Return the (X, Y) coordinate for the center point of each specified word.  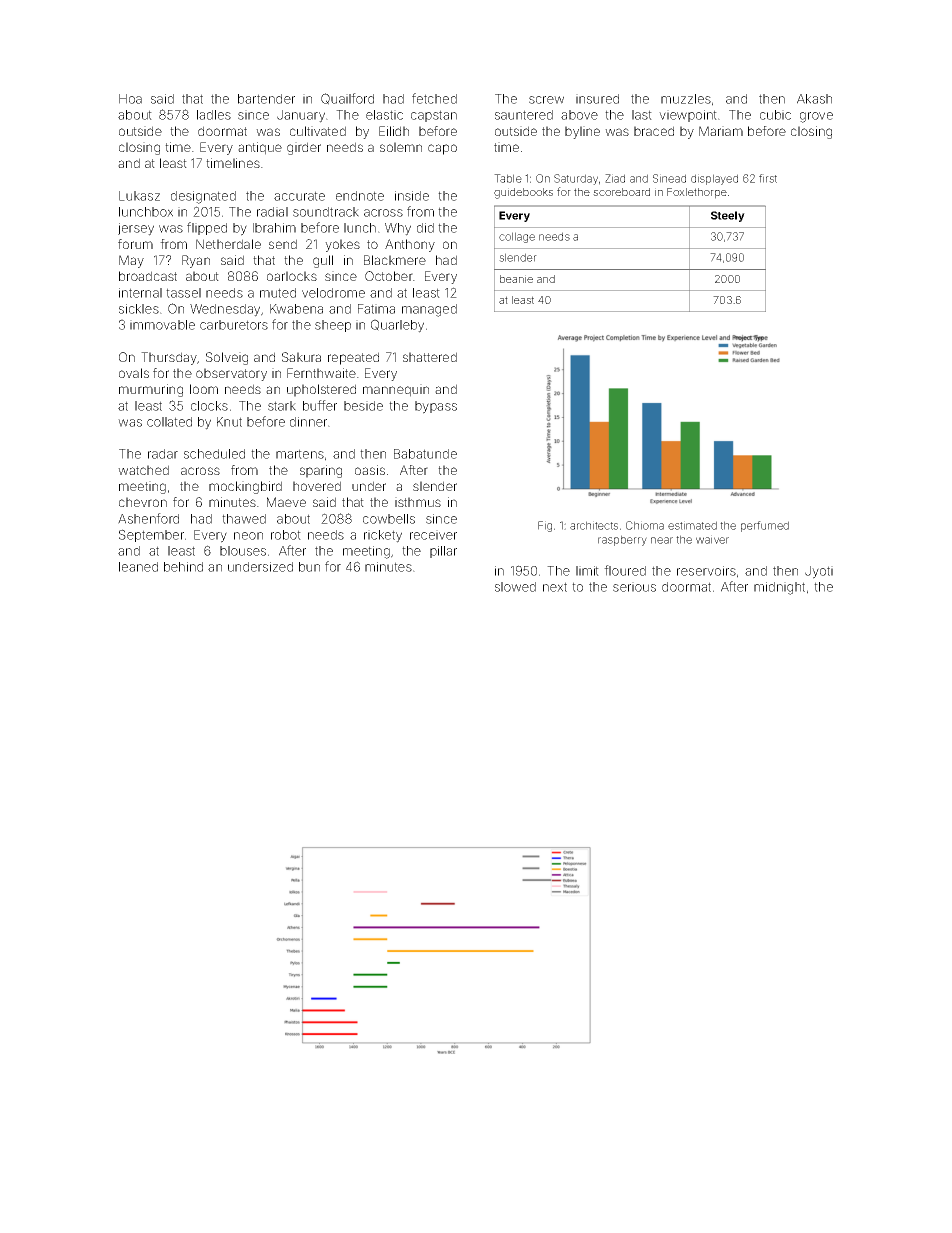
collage (517, 237)
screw (546, 100)
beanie (516, 279)
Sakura (301, 357)
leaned (138, 567)
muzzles (686, 99)
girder (304, 148)
